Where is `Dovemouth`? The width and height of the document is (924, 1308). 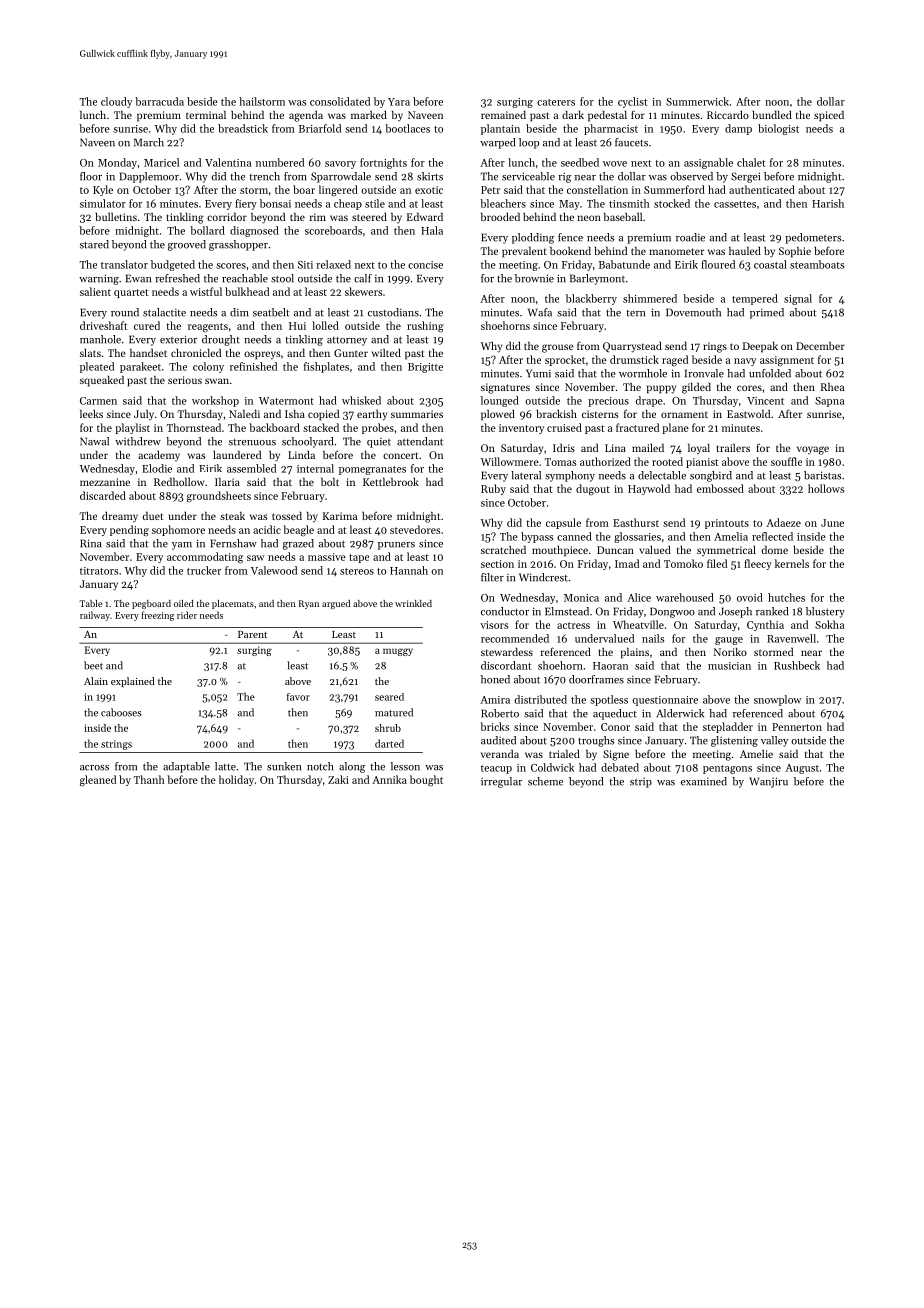
Dovemouth is located at coordinates (693, 312).
